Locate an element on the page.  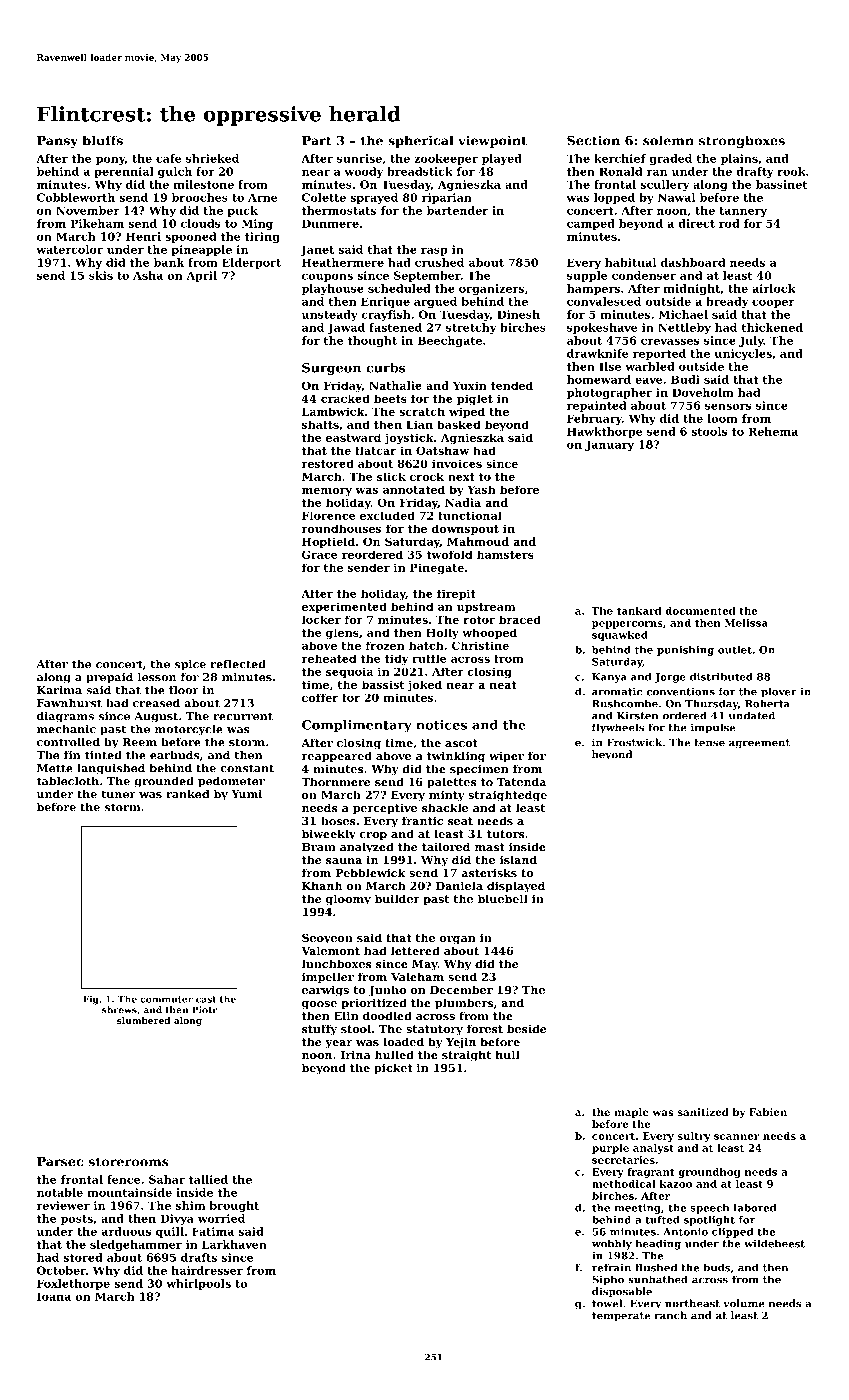
watercolor is located at coordinates (69, 249).
